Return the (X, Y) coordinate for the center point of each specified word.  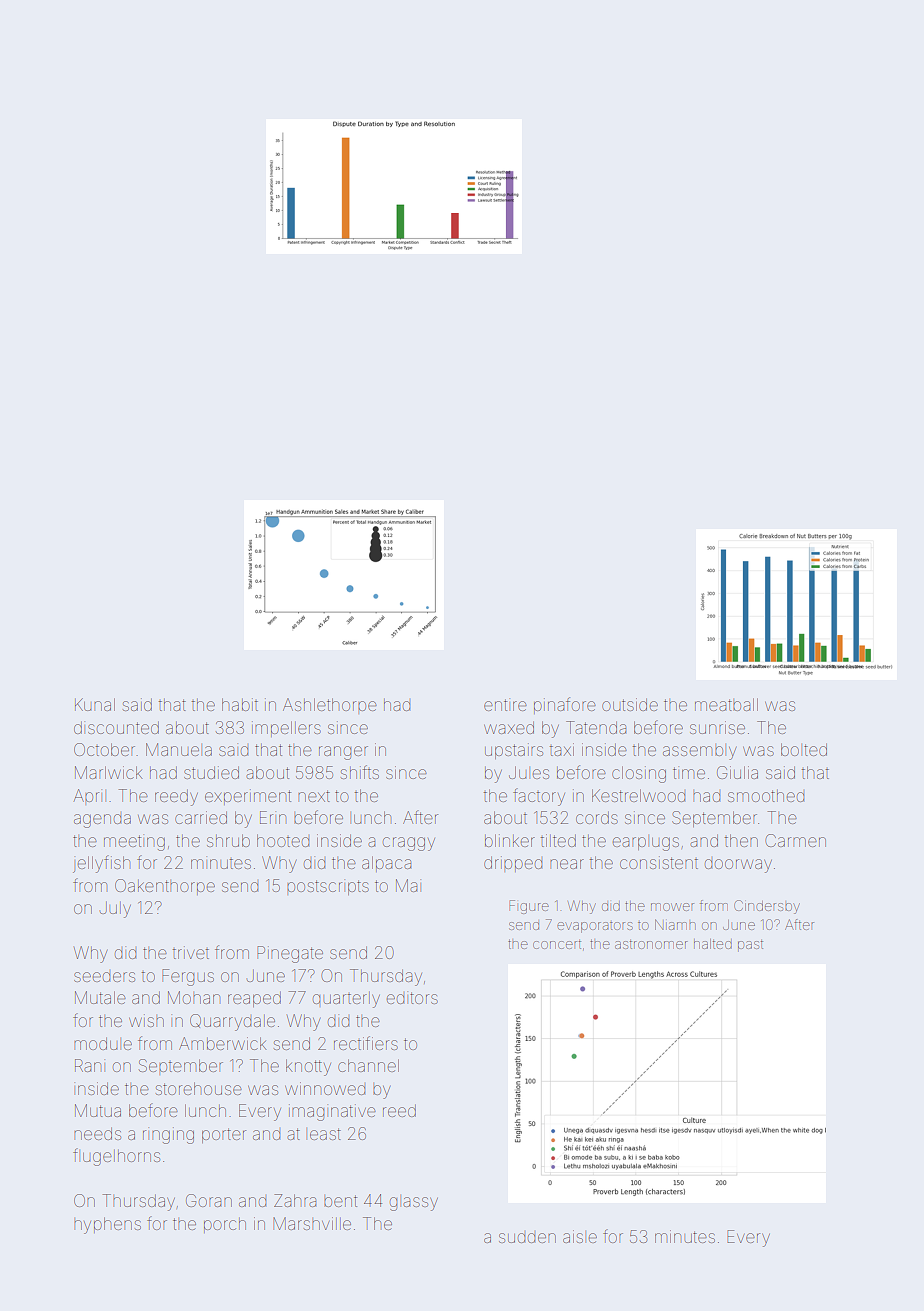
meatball (726, 704)
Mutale (100, 997)
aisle (580, 1236)
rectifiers (366, 1043)
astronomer (651, 944)
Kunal (95, 704)
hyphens (107, 1225)
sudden (527, 1238)
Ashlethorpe (330, 706)
